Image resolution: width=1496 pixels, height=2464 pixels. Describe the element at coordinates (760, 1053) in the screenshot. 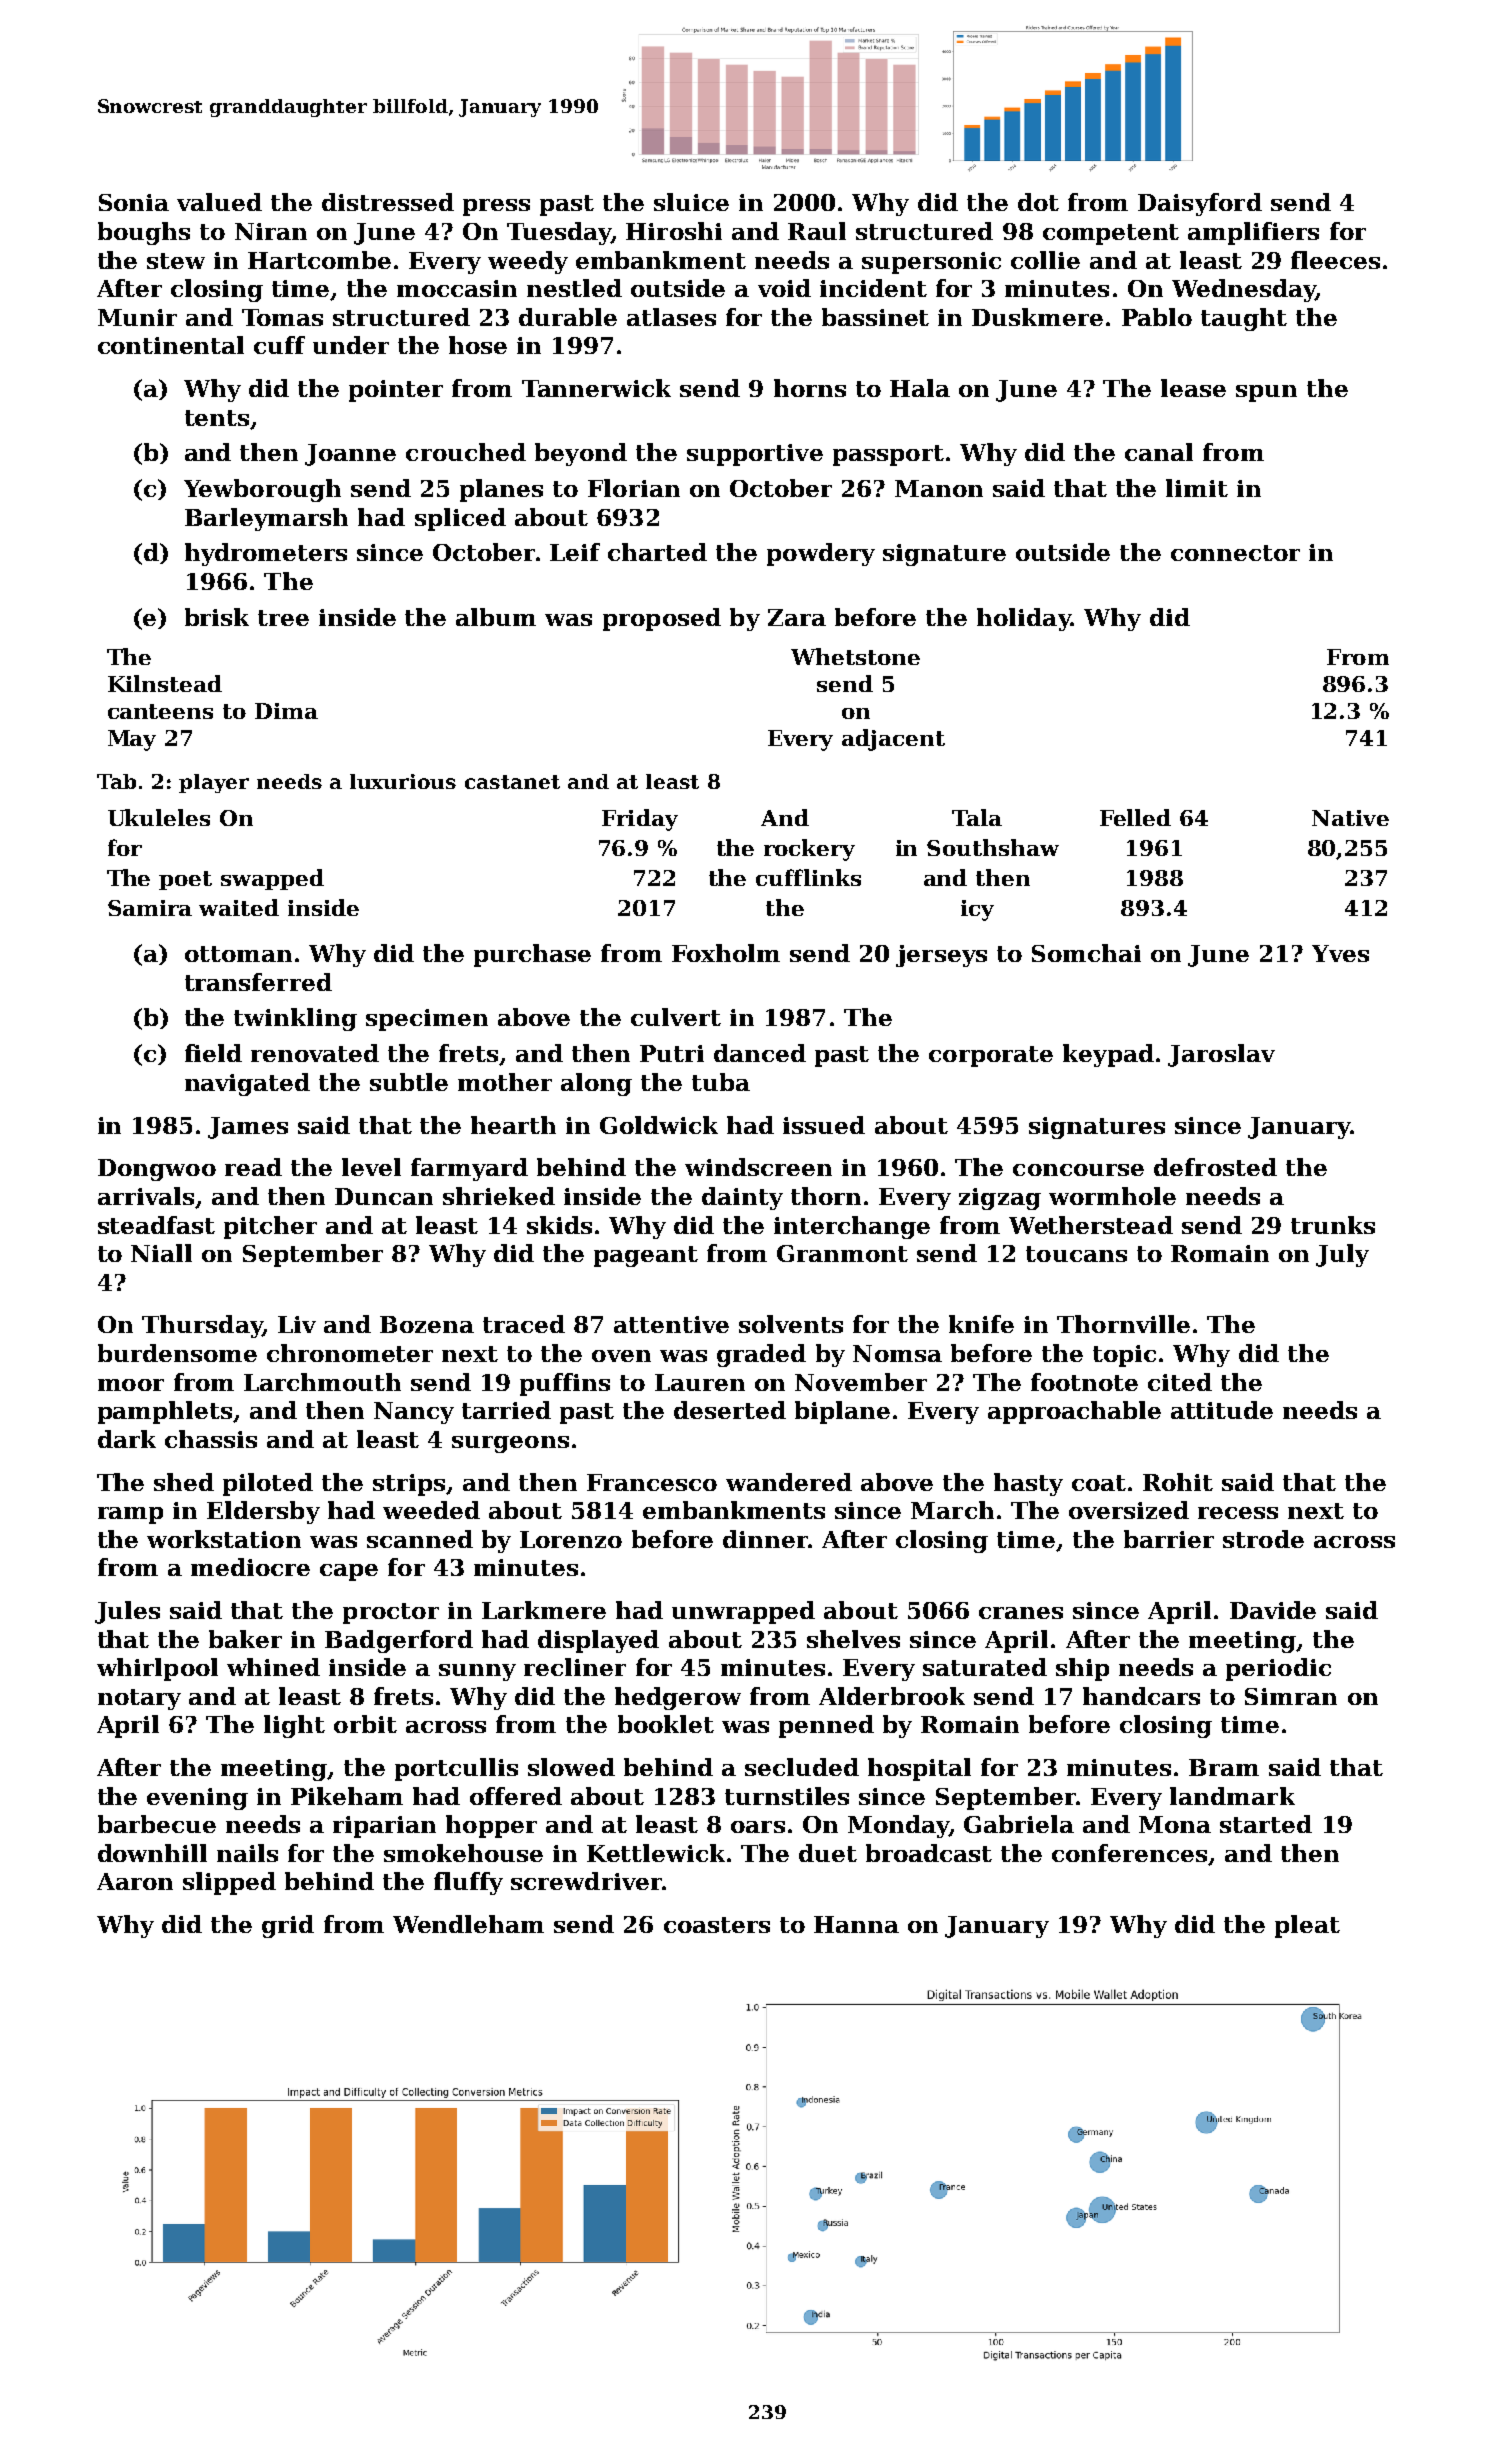

I see `danced` at that location.
